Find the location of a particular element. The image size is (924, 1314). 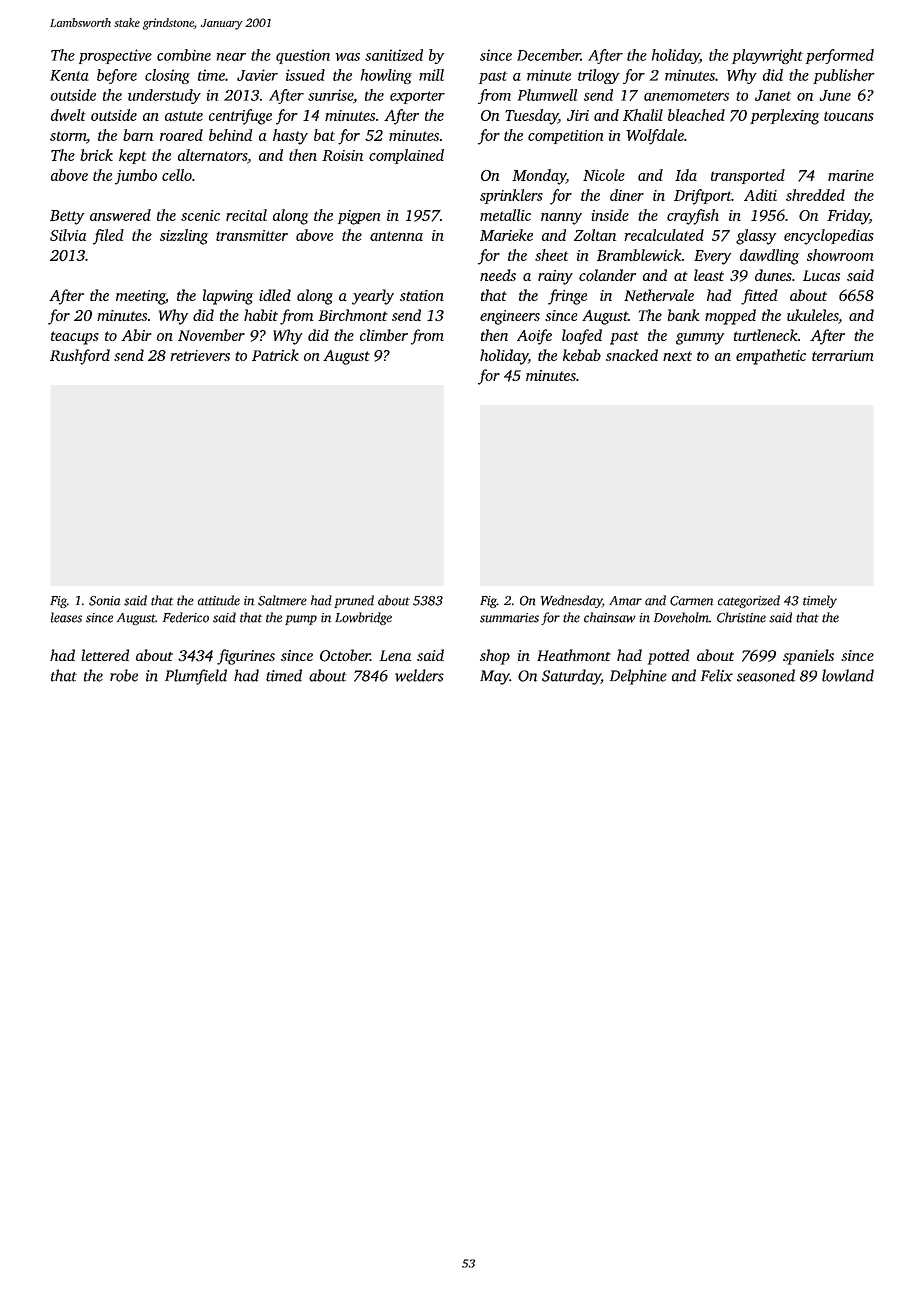

Silvia is located at coordinates (68, 235).
